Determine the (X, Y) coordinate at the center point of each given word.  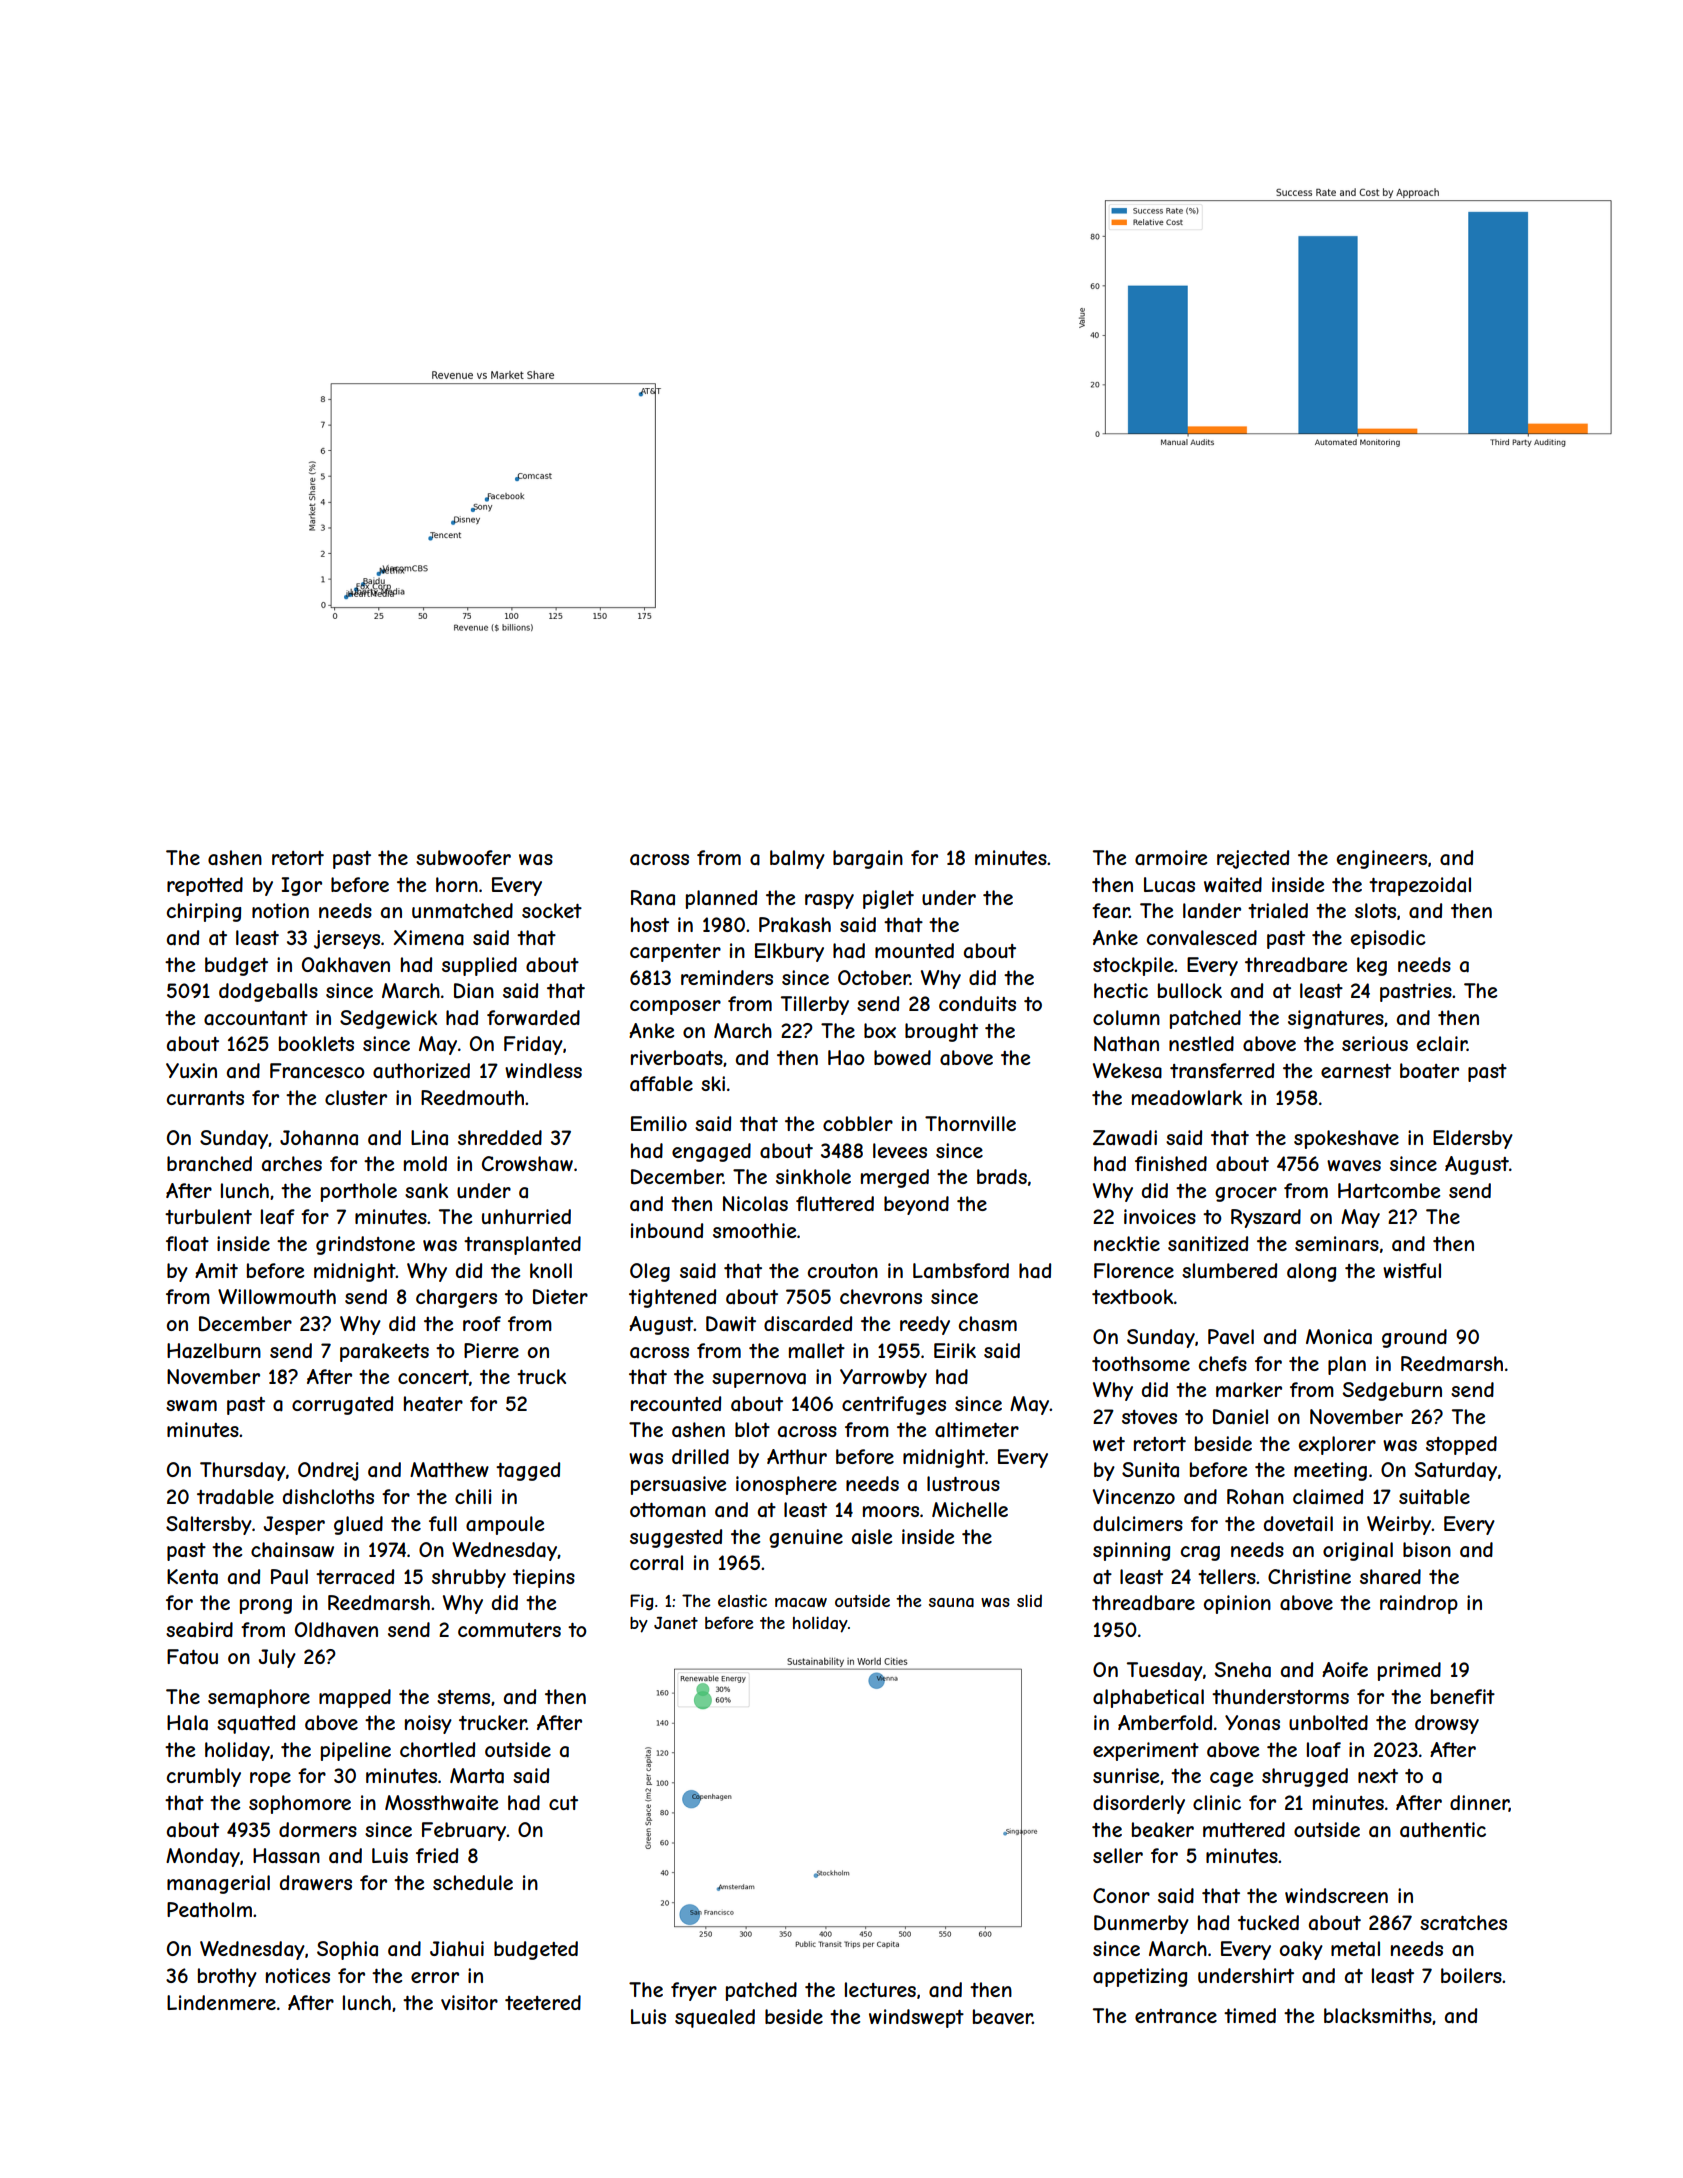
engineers (1382, 859)
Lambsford (961, 1271)
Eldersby (1473, 1139)
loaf (1324, 1750)
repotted (205, 886)
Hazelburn (214, 1351)
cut (563, 1803)
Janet (676, 1623)
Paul (289, 1576)
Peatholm (209, 1910)
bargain (868, 859)
